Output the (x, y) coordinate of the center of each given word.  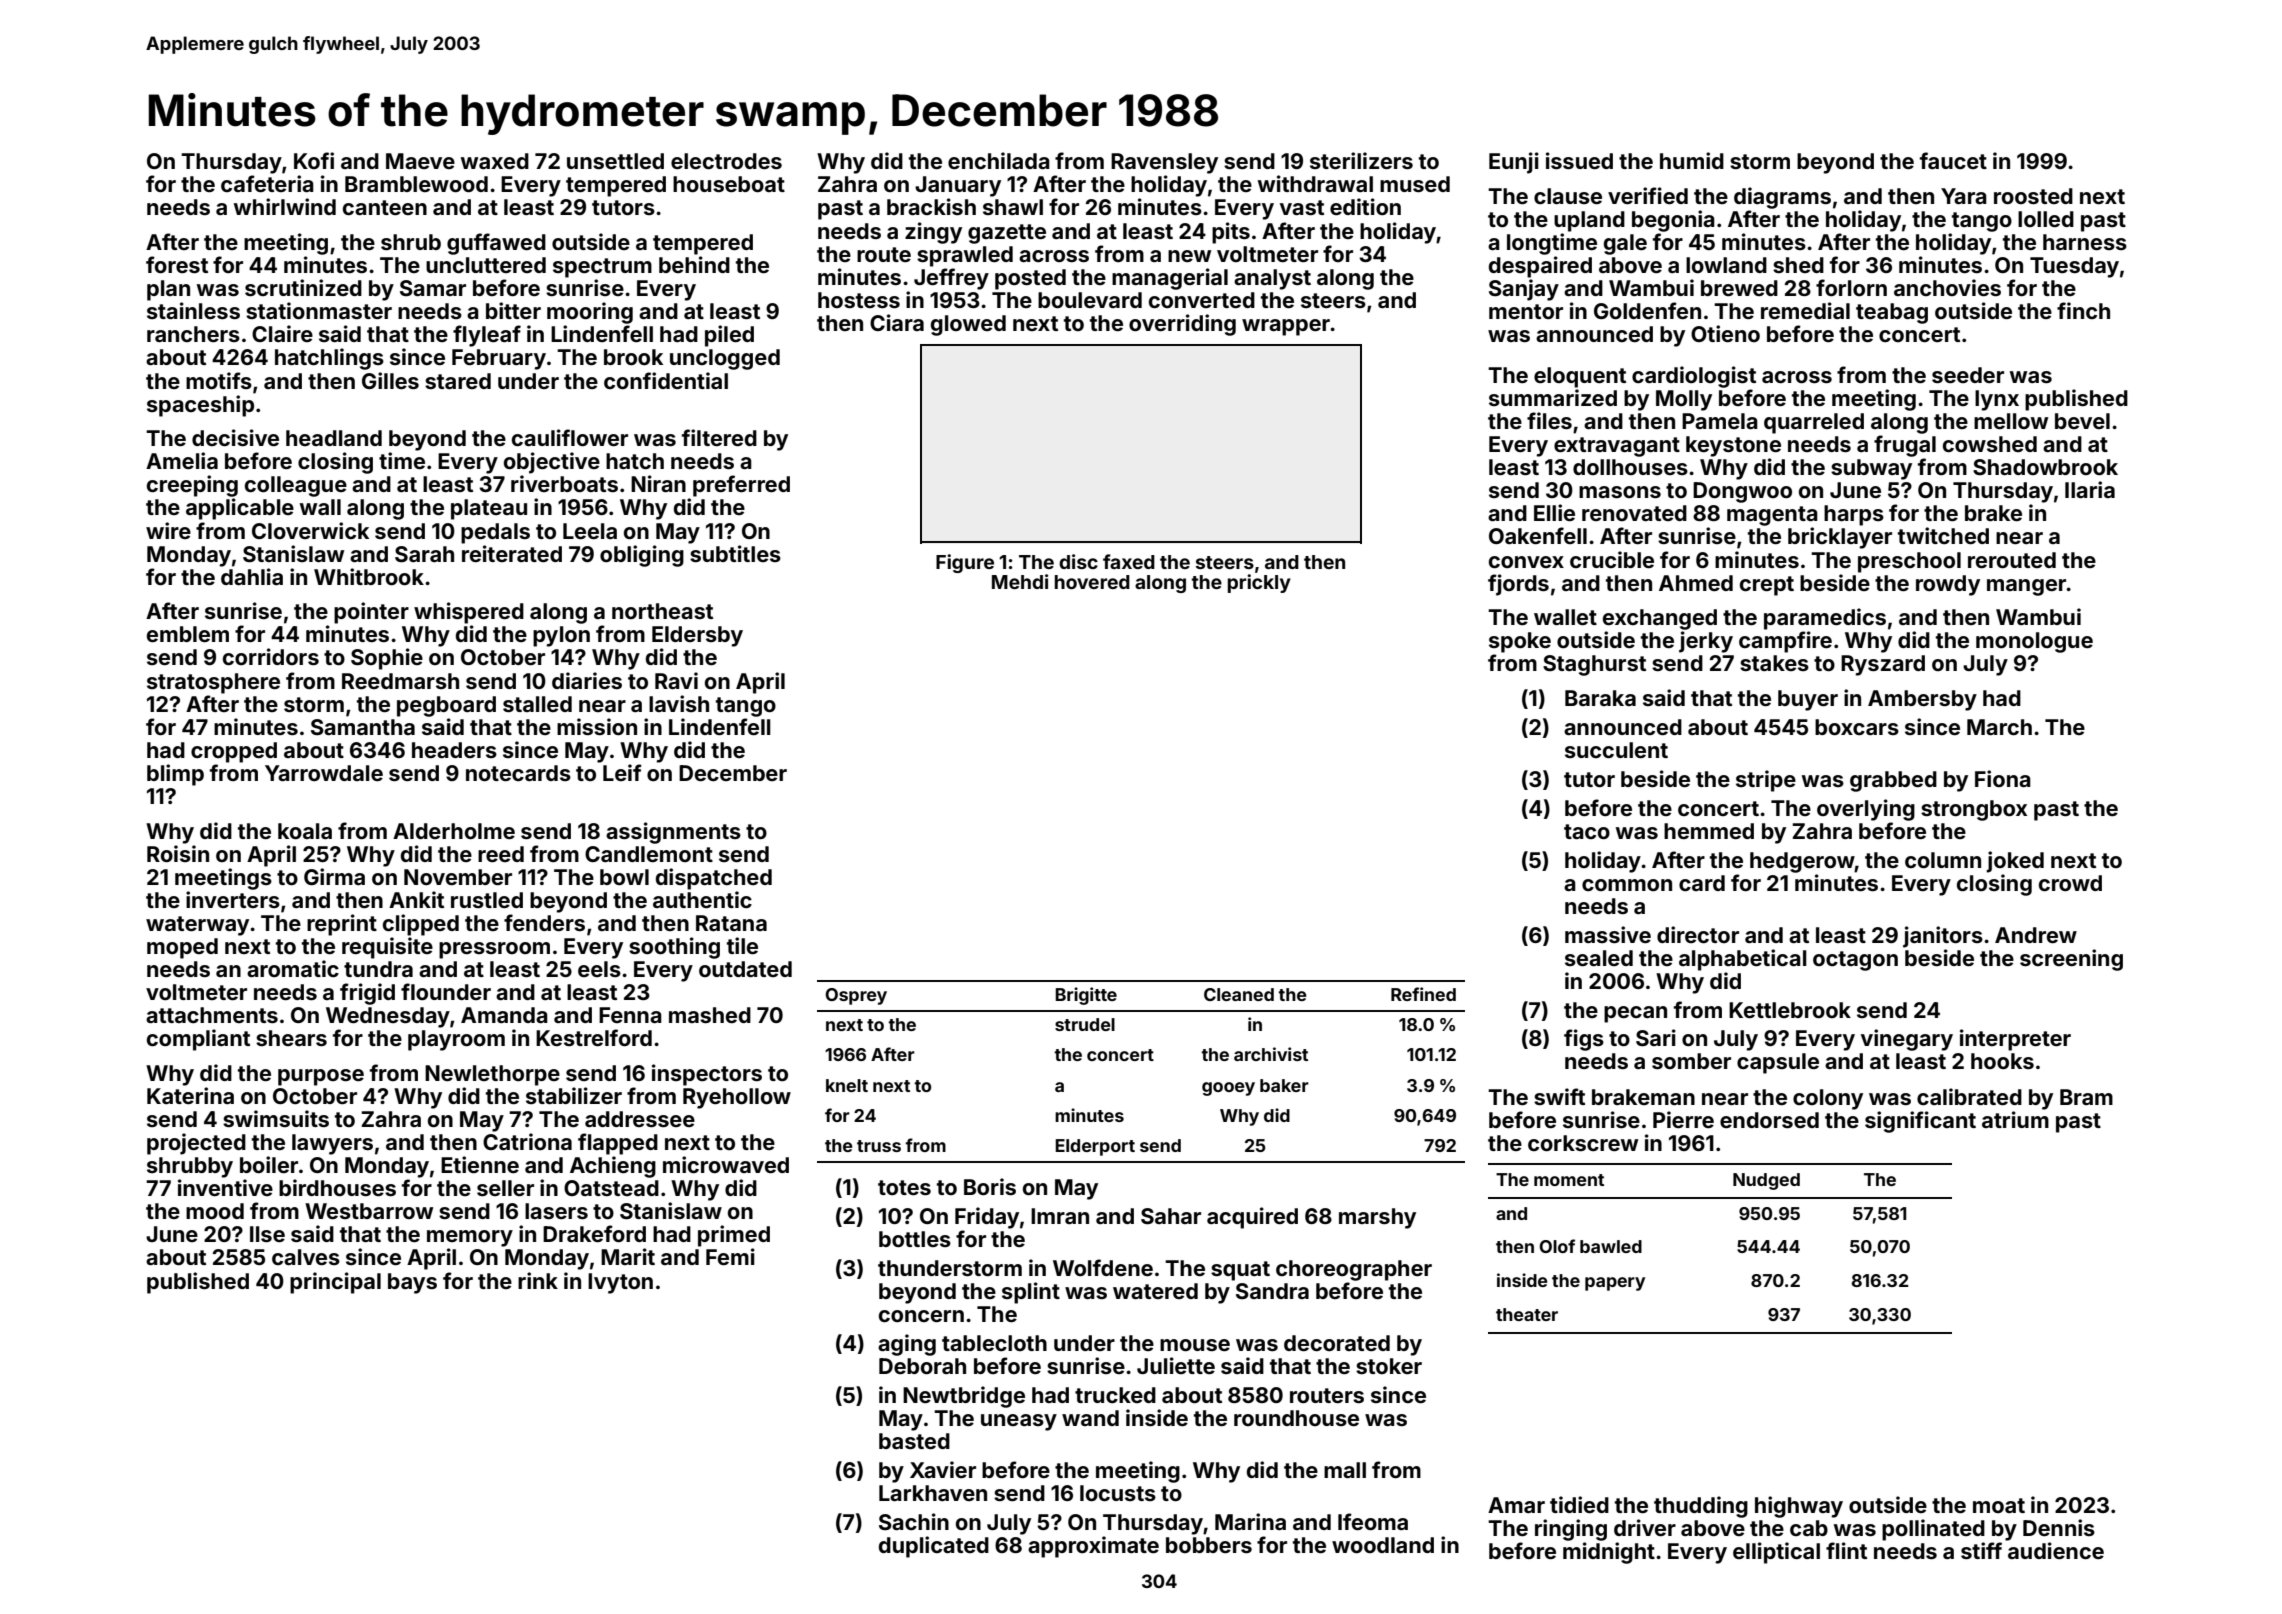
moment (1569, 1180)
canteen (385, 207)
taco (1587, 831)
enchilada (999, 160)
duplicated (934, 1547)
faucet (1953, 160)
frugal (1905, 446)
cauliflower (570, 437)
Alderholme (454, 831)
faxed (1129, 561)
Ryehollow (737, 1098)
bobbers (1209, 1545)
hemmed (1709, 831)
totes (904, 1187)
